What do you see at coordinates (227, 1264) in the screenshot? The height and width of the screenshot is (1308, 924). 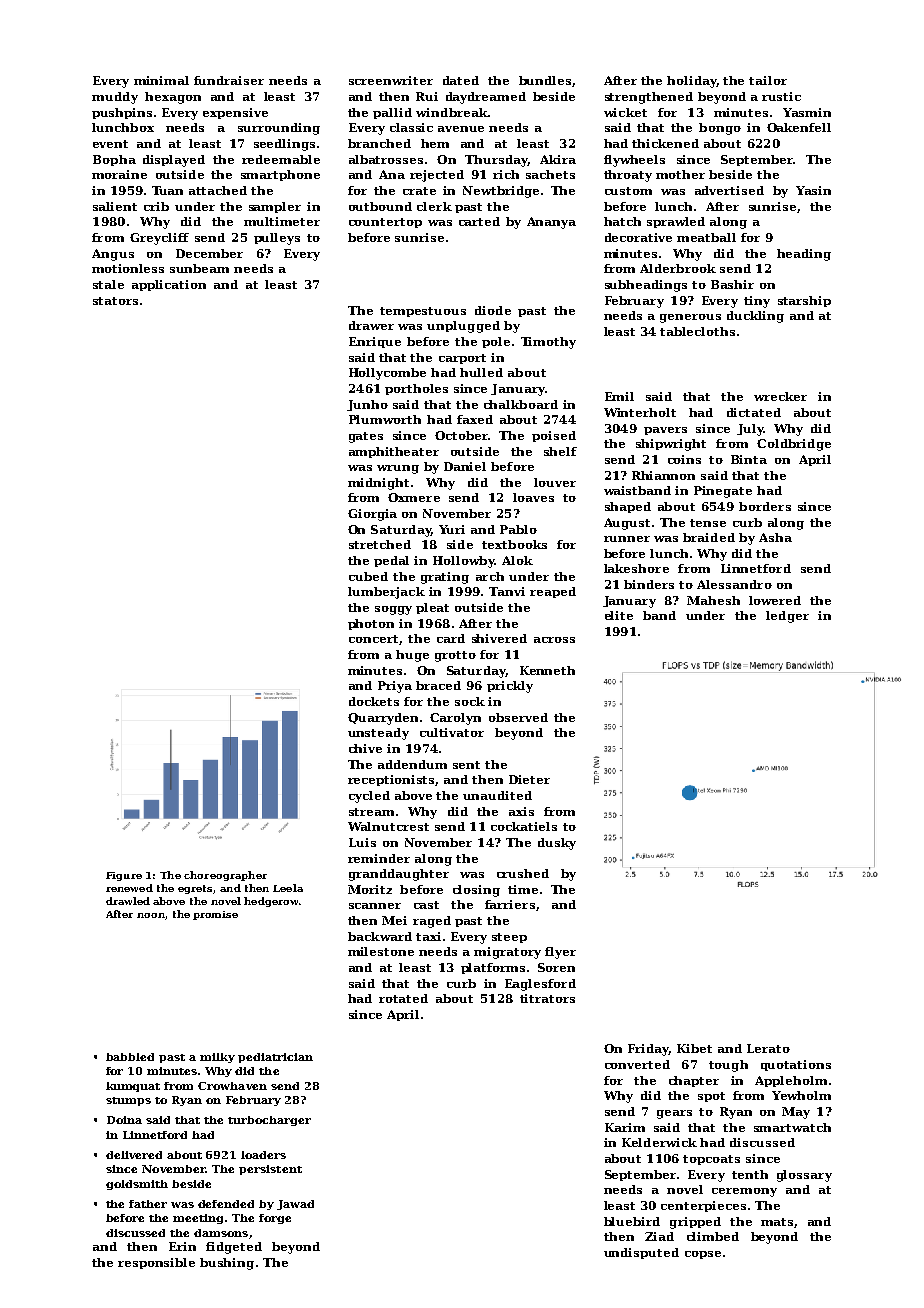 I see `bushing` at bounding box center [227, 1264].
